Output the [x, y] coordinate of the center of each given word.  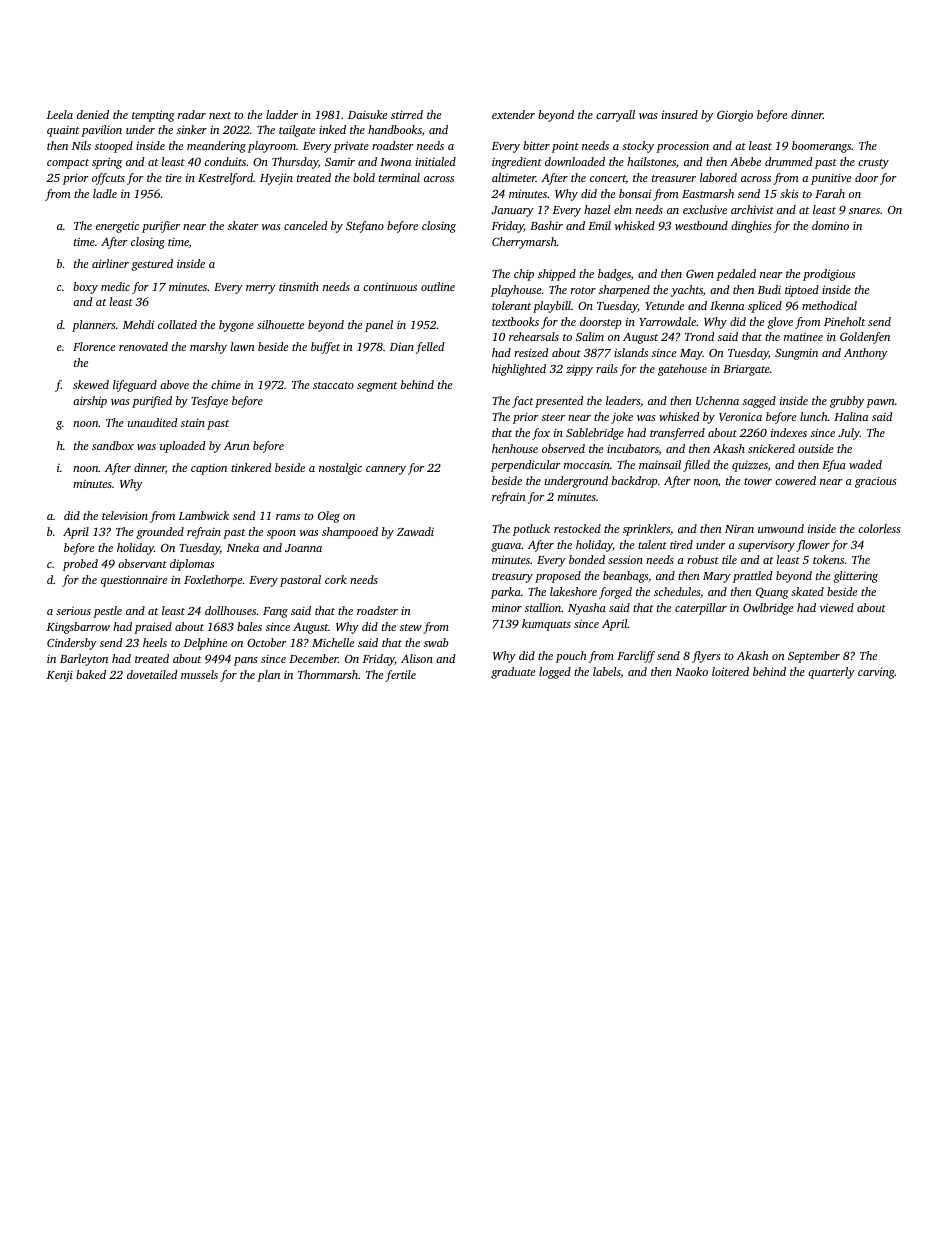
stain [193, 422]
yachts [687, 291]
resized [531, 352]
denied [93, 114]
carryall [615, 116]
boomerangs [821, 147]
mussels [199, 674]
